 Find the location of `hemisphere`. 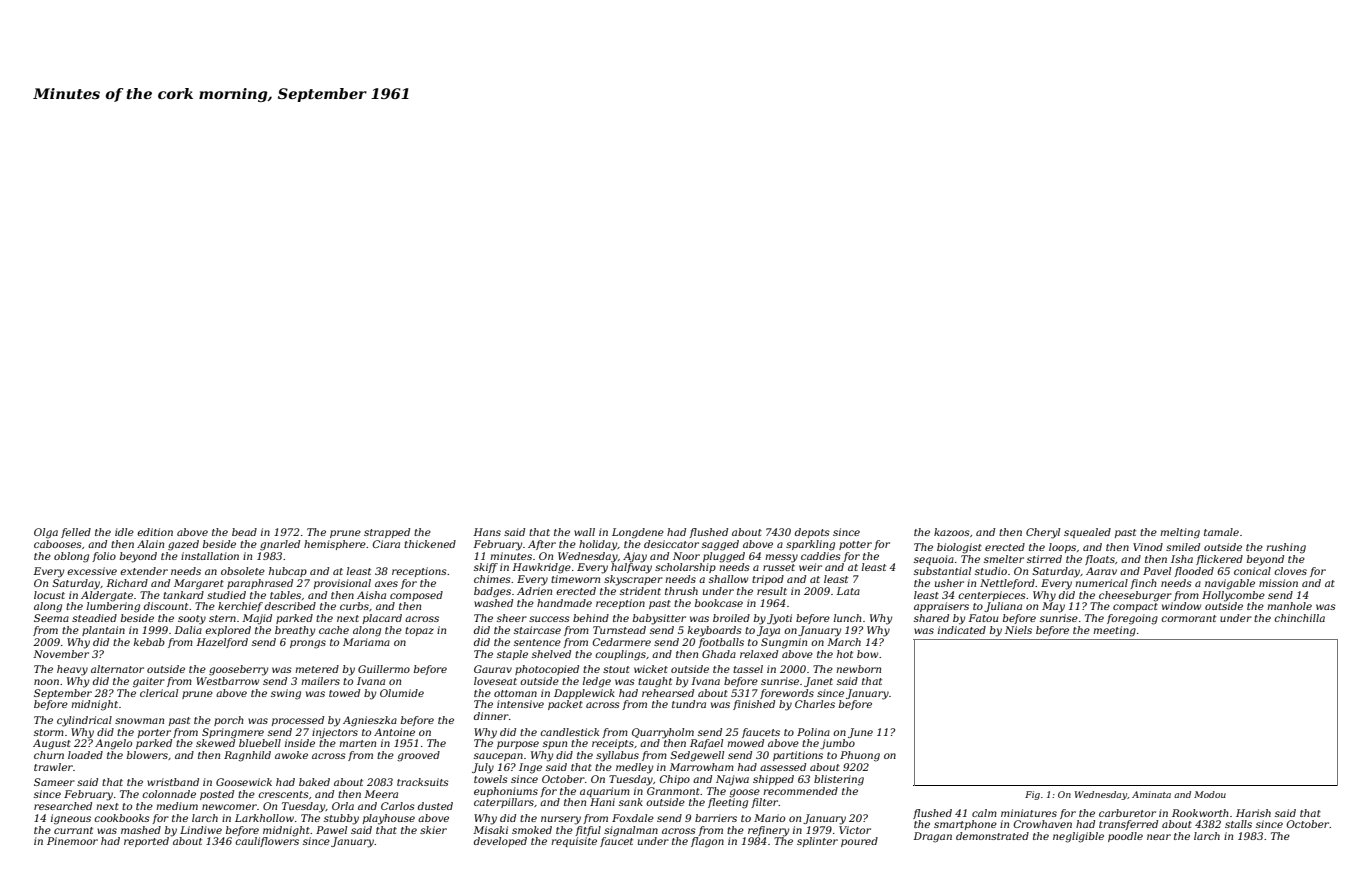

hemisphere is located at coordinates (335, 545).
